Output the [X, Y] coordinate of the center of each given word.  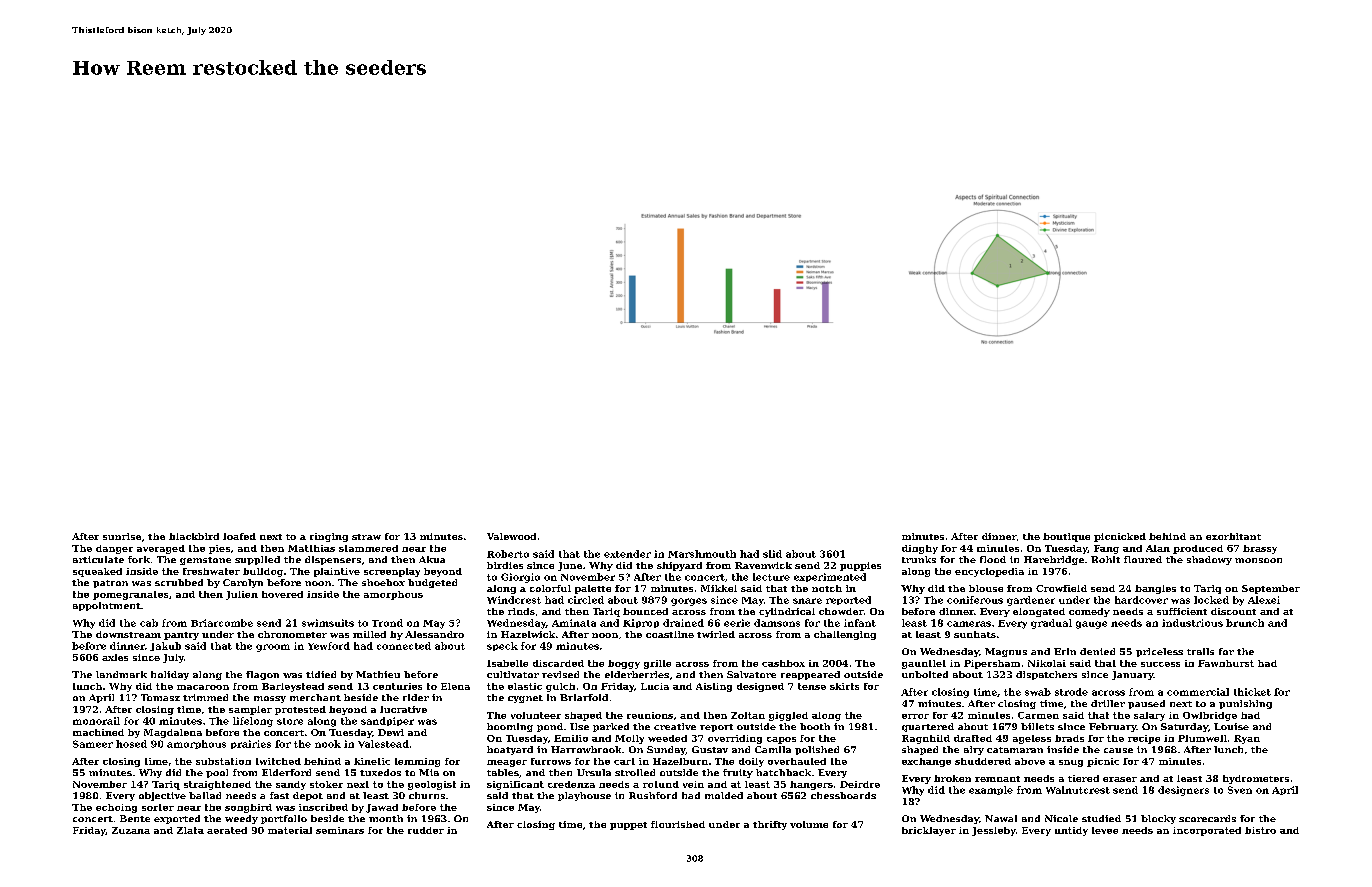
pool [217, 773]
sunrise [122, 536]
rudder [426, 830]
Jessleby [994, 831]
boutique [1066, 537]
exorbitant [1233, 536]
